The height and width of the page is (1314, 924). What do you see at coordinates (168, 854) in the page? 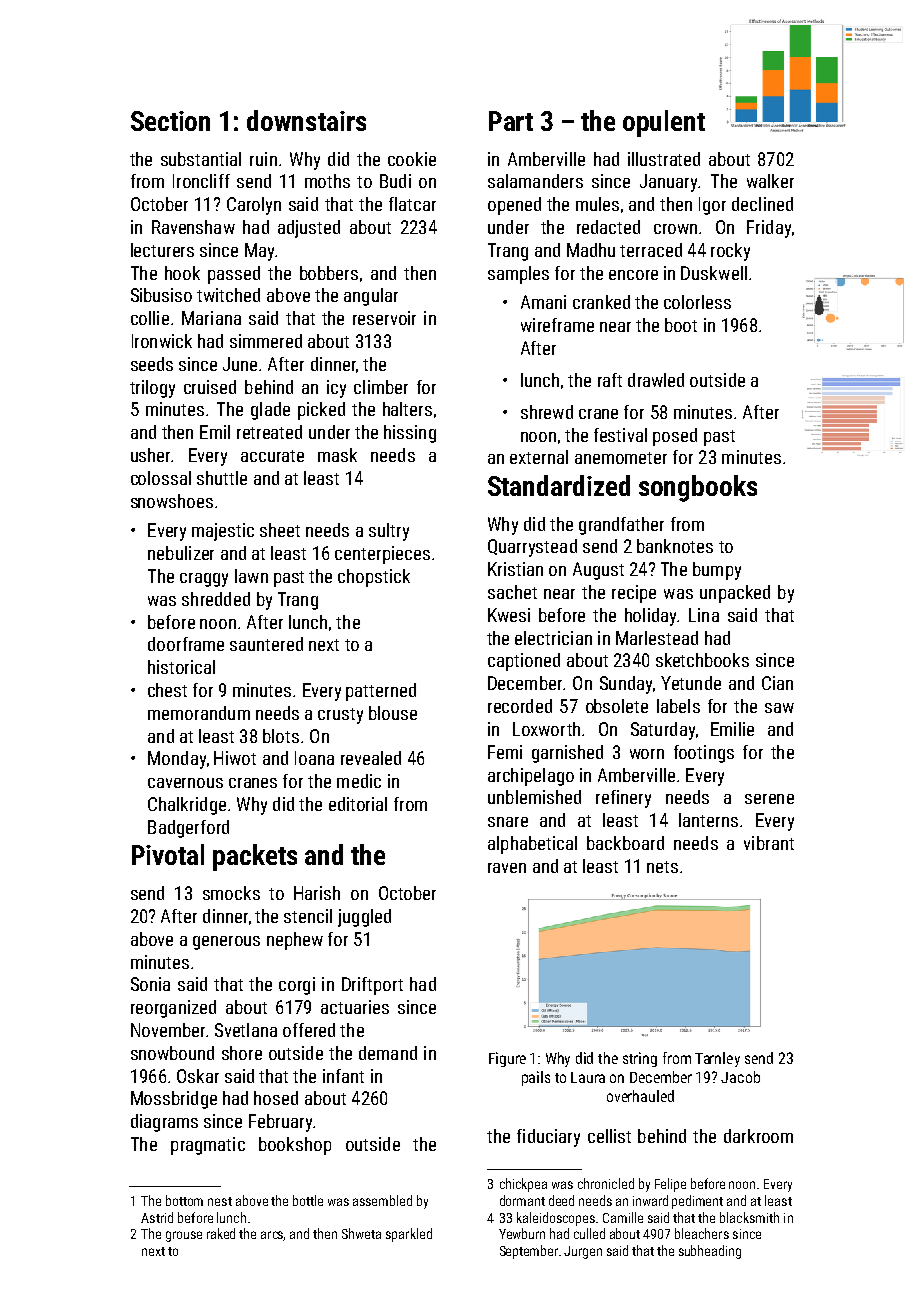
I see `Pivotal` at bounding box center [168, 854].
